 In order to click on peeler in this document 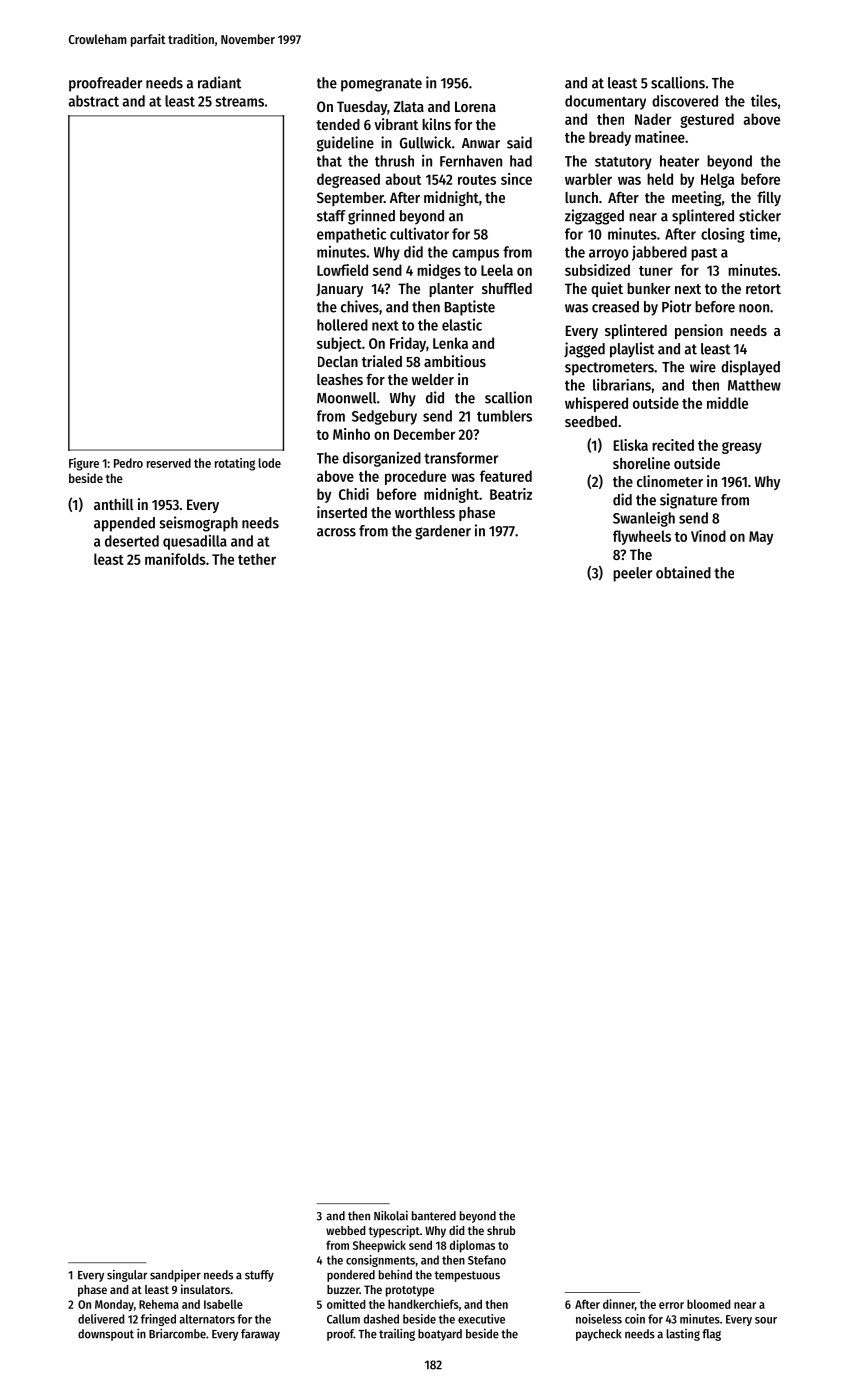, I will do `click(632, 574)`.
